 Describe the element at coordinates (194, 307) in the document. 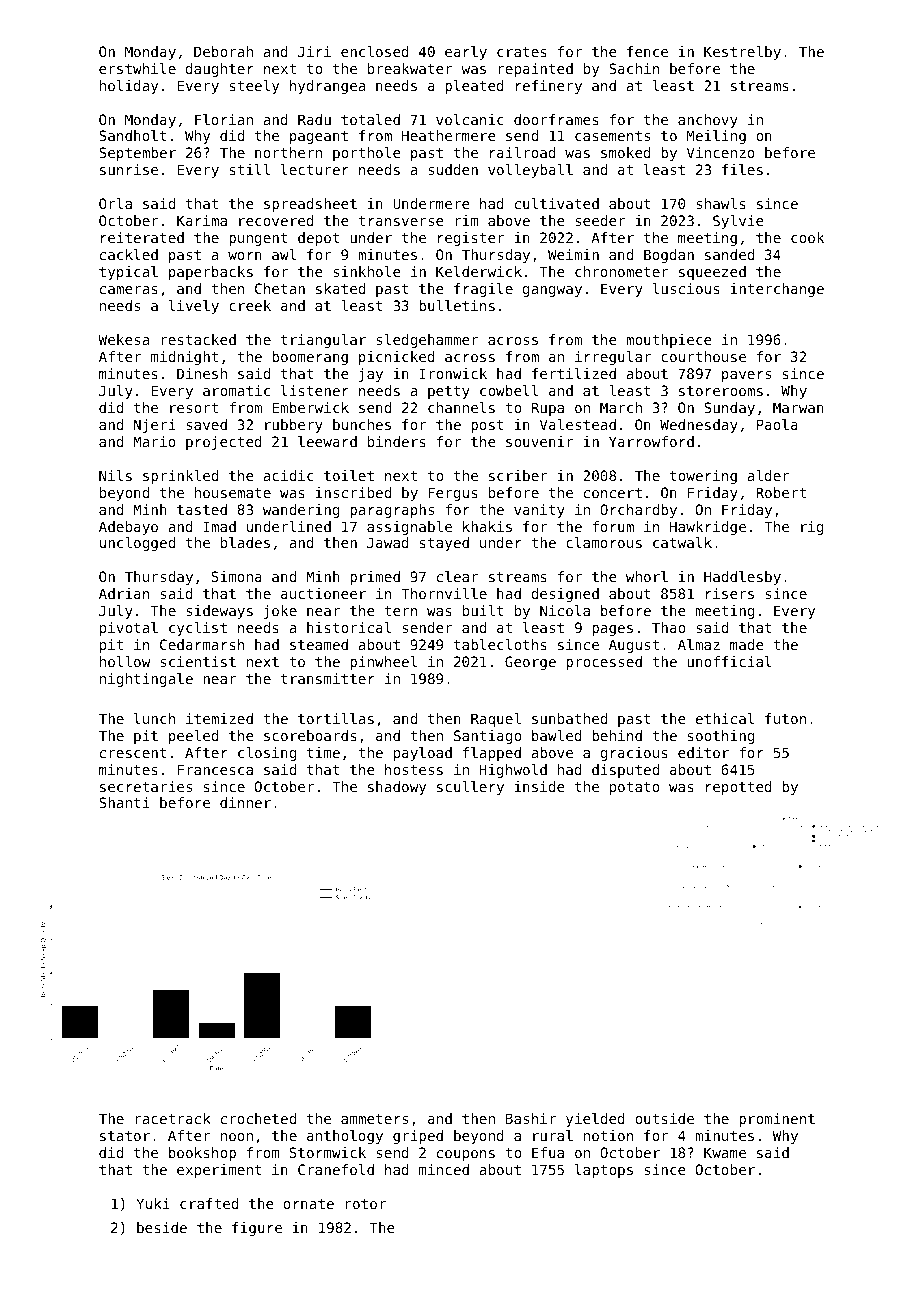

I see `lively` at that location.
